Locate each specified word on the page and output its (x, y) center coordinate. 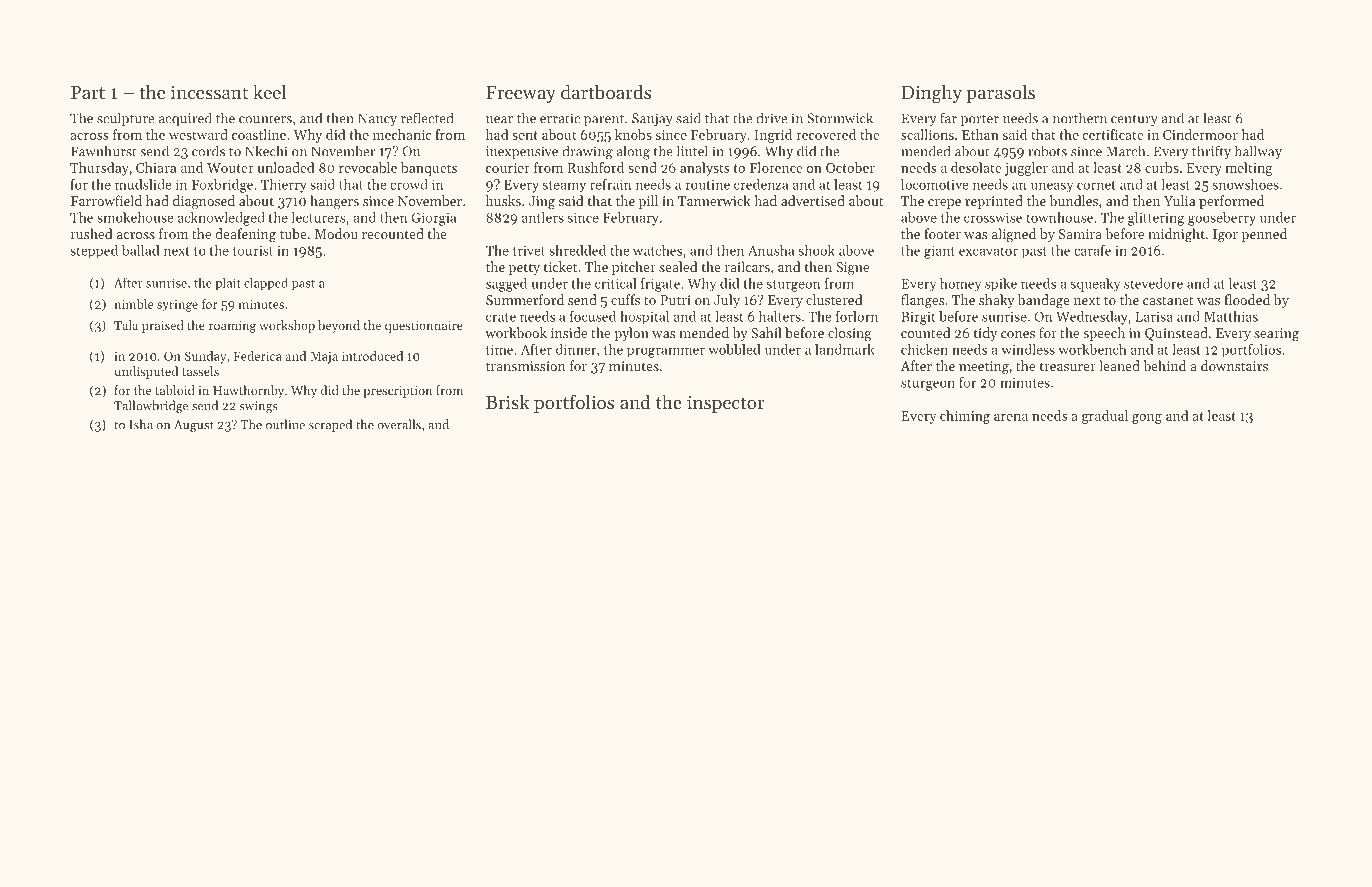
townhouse (1060, 217)
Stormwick (840, 118)
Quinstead (1176, 334)
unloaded (286, 167)
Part (88, 92)
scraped (330, 425)
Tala (126, 325)
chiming (965, 417)
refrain (611, 184)
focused (593, 316)
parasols (1000, 93)
